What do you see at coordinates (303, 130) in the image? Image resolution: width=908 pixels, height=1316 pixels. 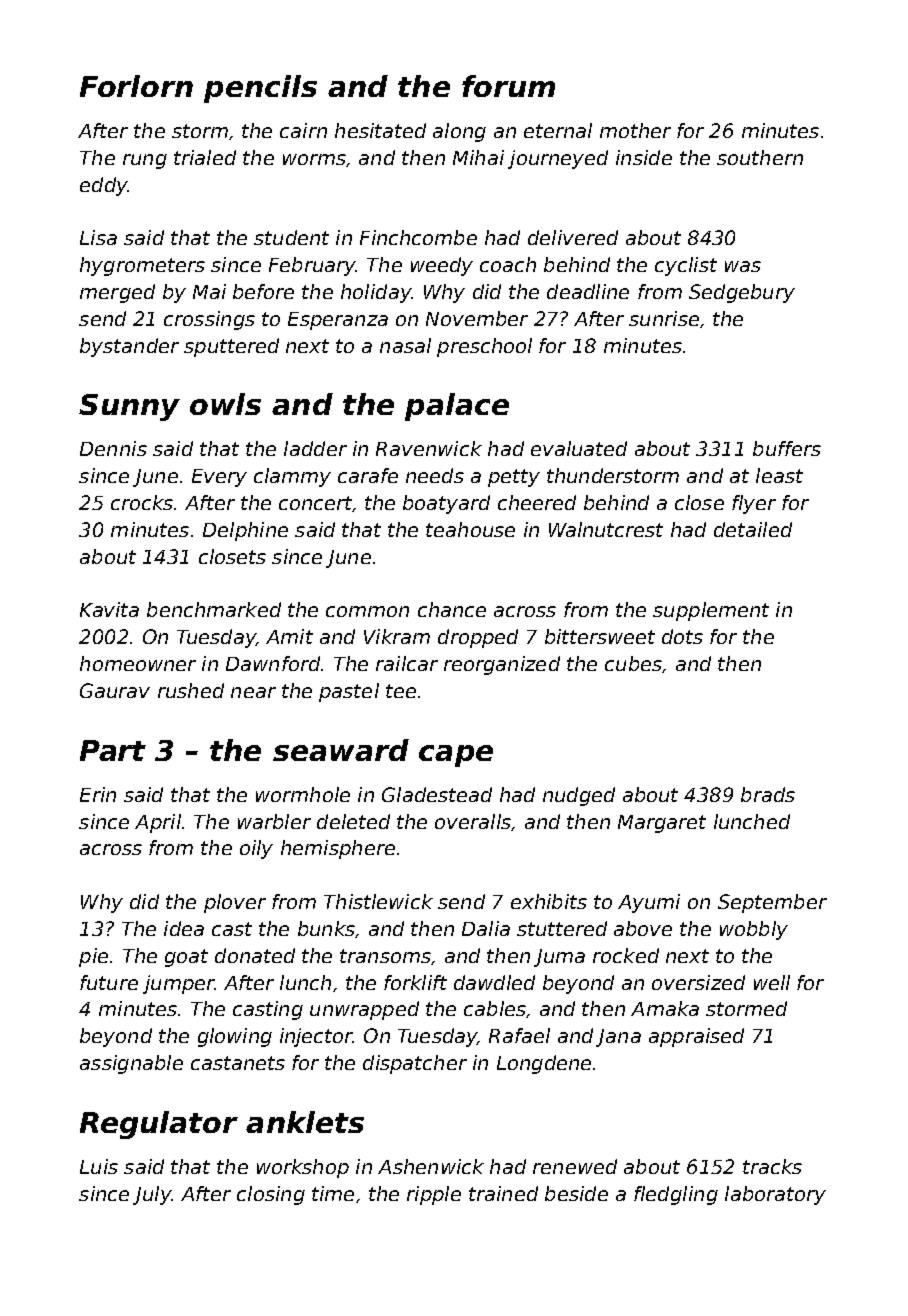 I see `cairn` at bounding box center [303, 130].
